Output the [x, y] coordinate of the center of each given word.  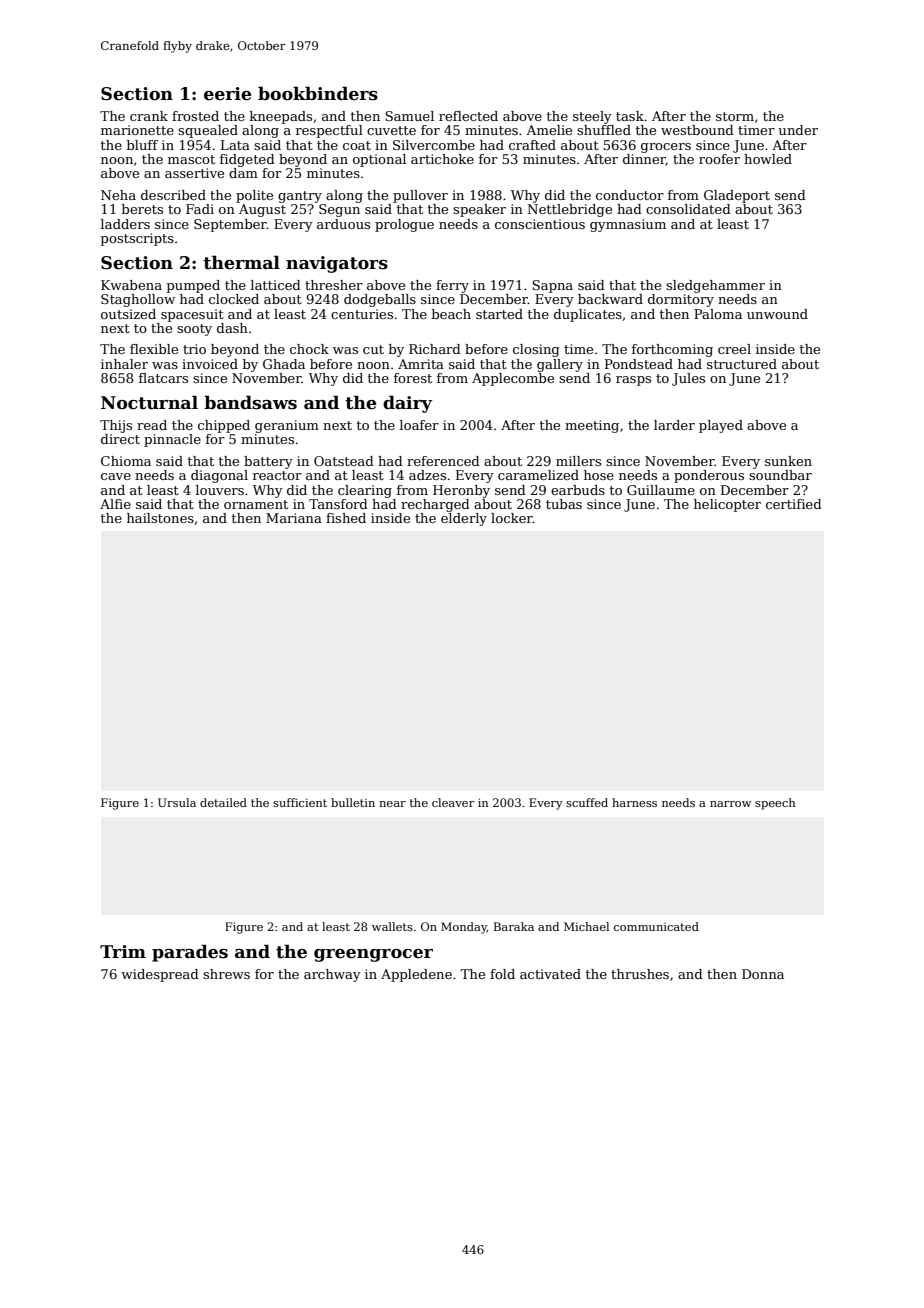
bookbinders [318, 93]
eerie [227, 94]
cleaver [453, 802]
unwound [777, 314]
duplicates [588, 315]
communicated [656, 926]
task [630, 116]
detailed [223, 802]
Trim [123, 951]
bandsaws [250, 402]
